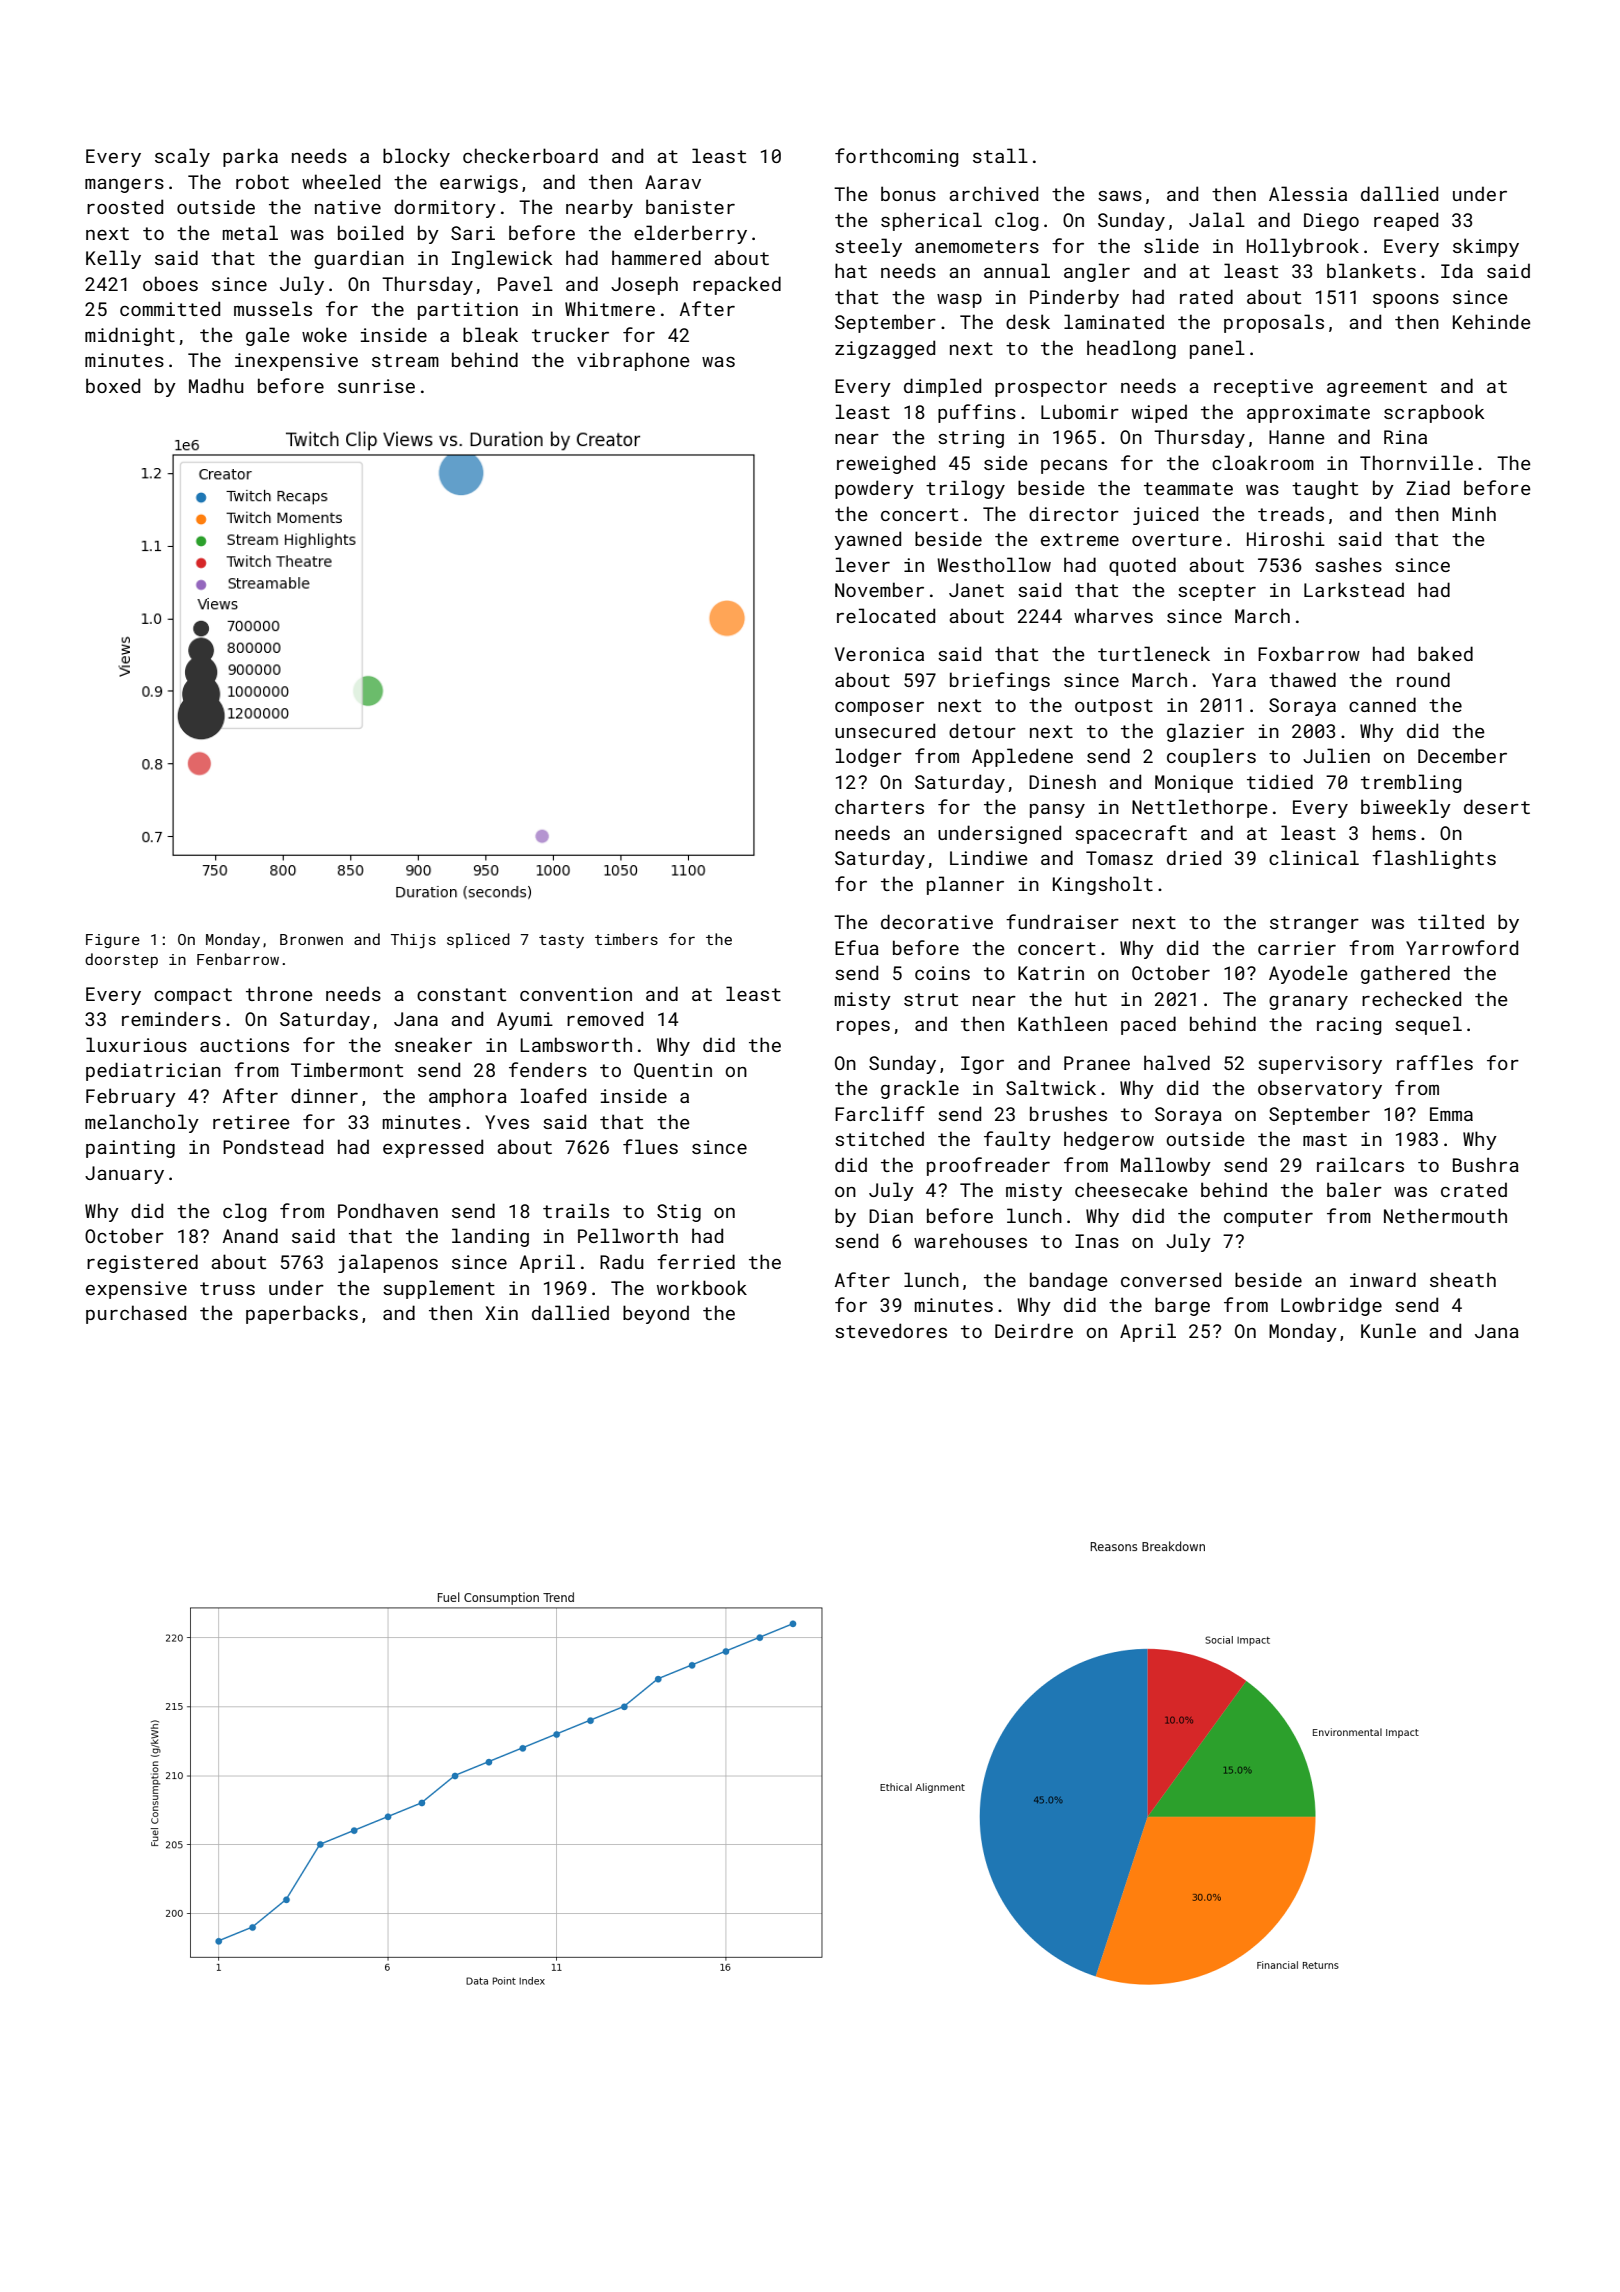 Image resolution: width=1620 pixels, height=2292 pixels. What do you see at coordinates (1000, 155) in the screenshot?
I see `stall` at bounding box center [1000, 155].
